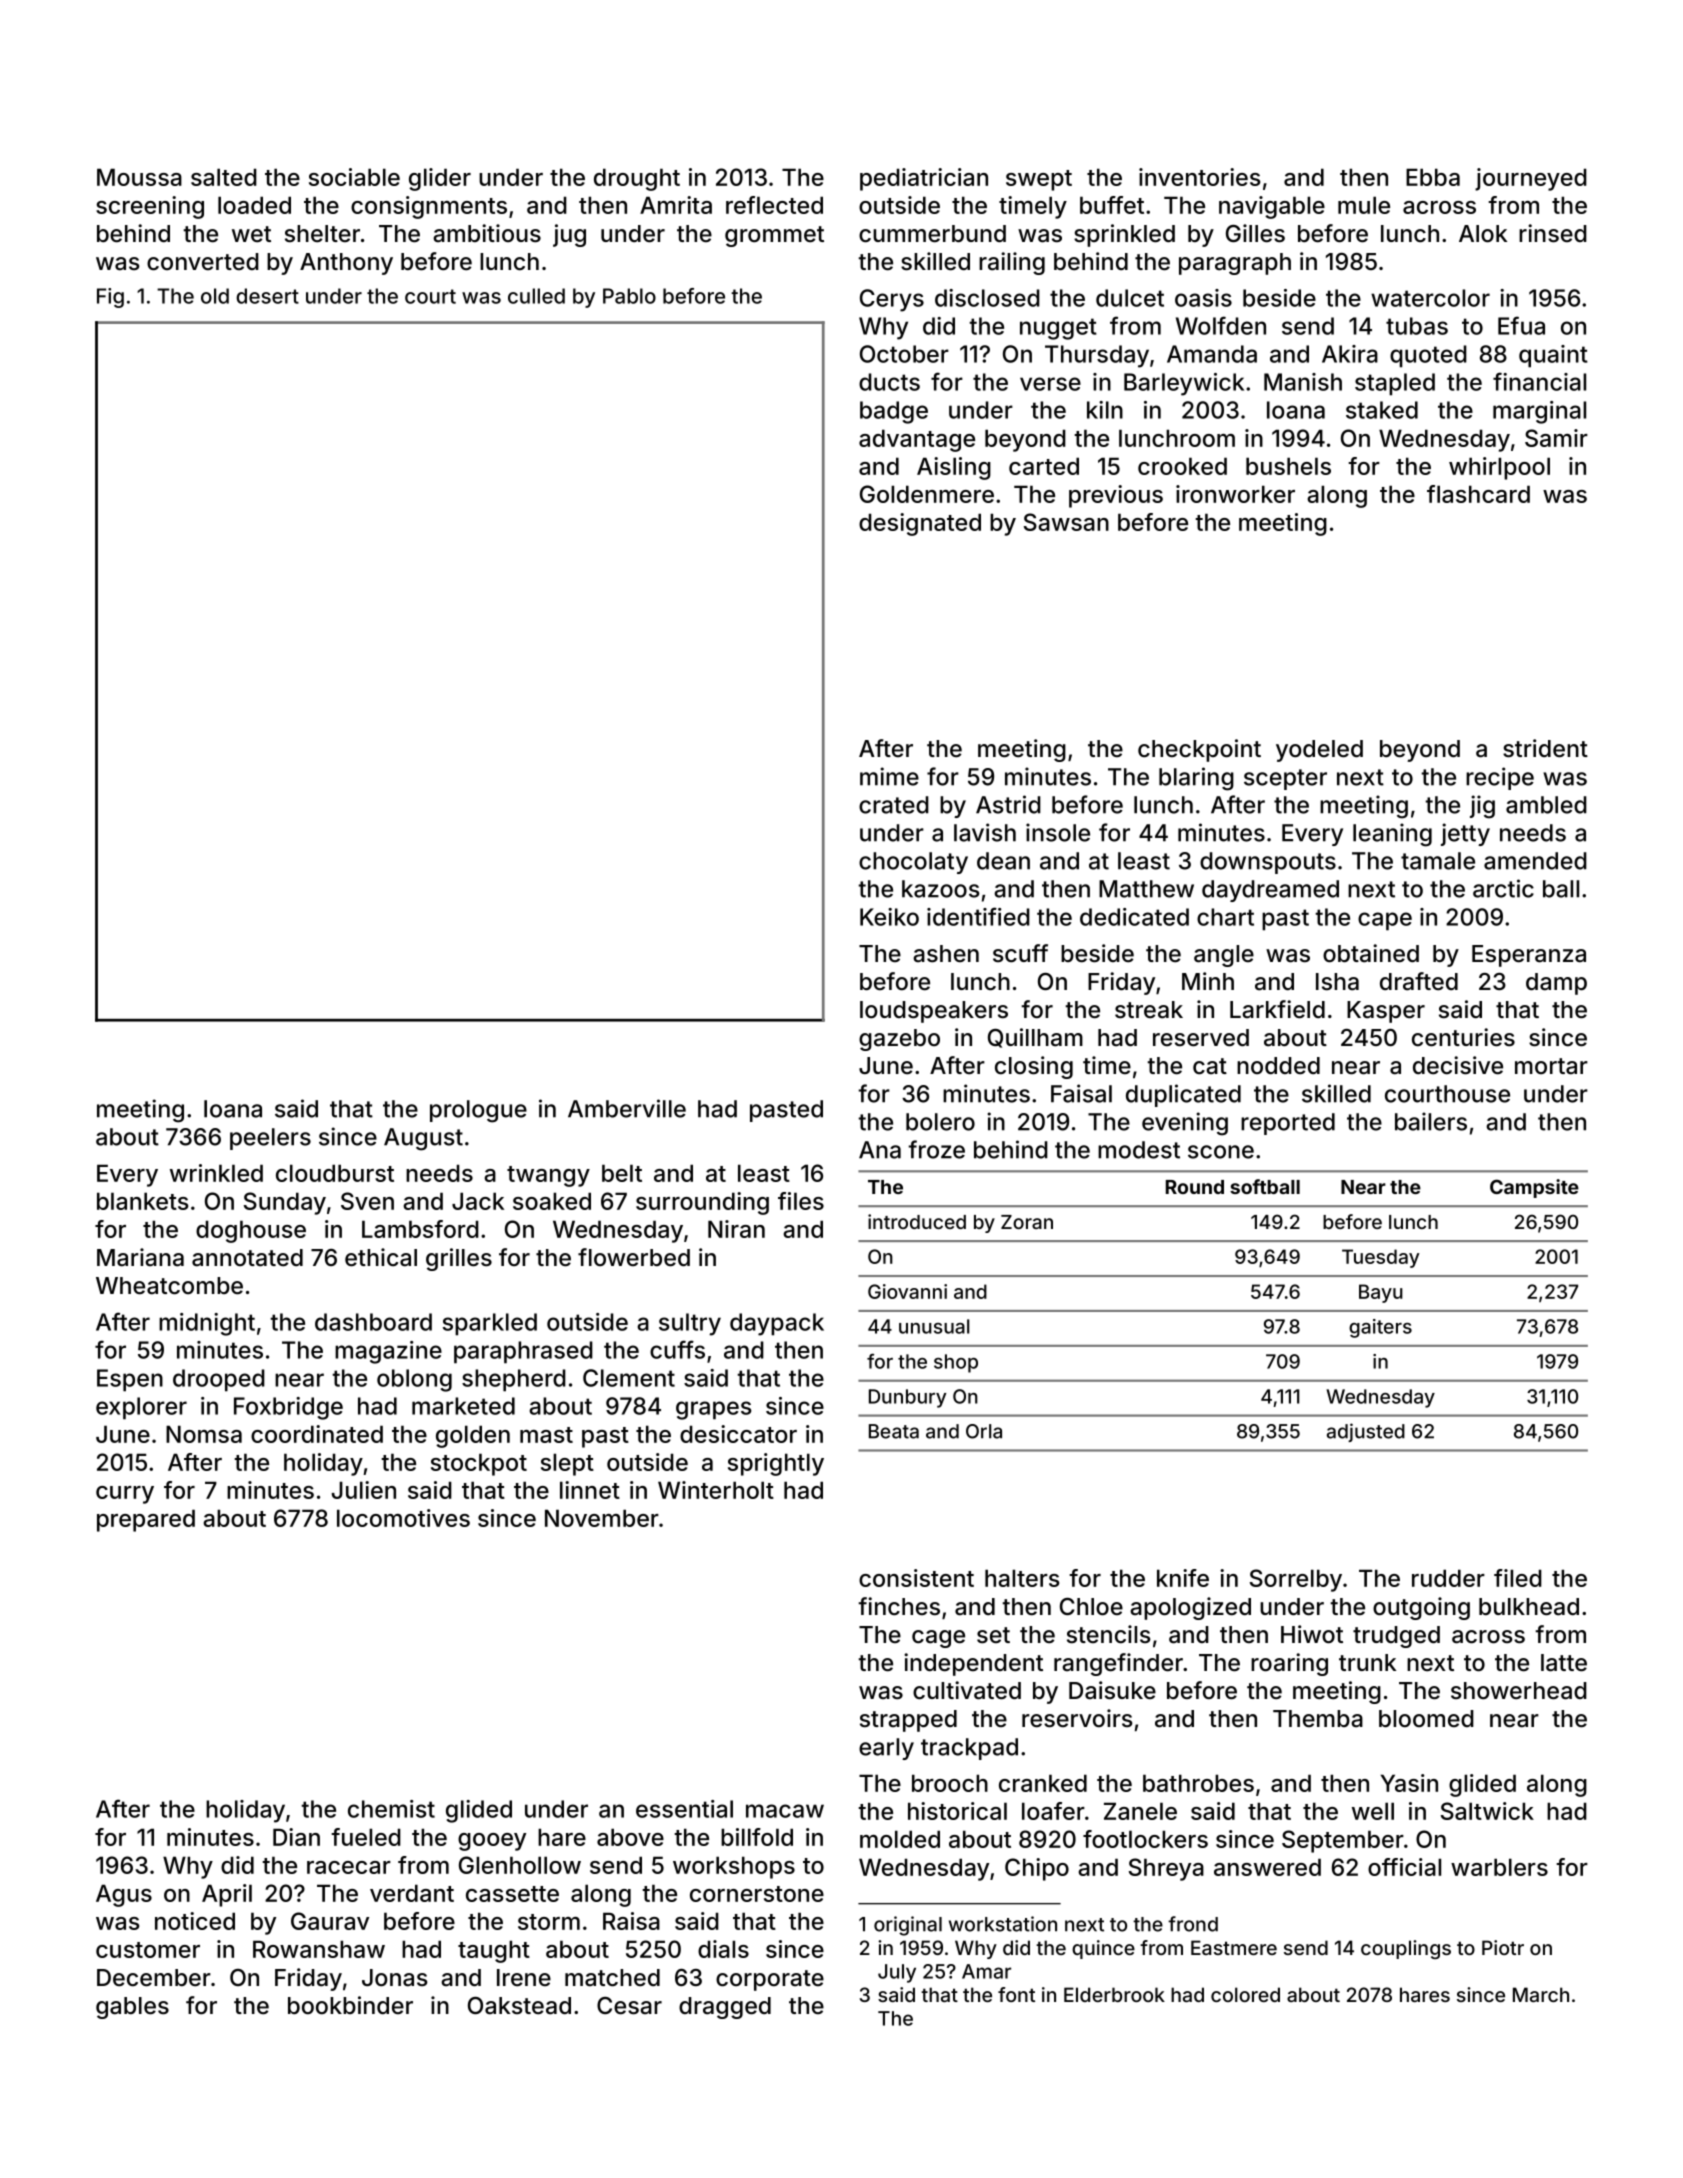 The height and width of the screenshot is (2178, 1683). Describe the element at coordinates (1366, 1432) in the screenshot. I see `adjusted` at that location.
